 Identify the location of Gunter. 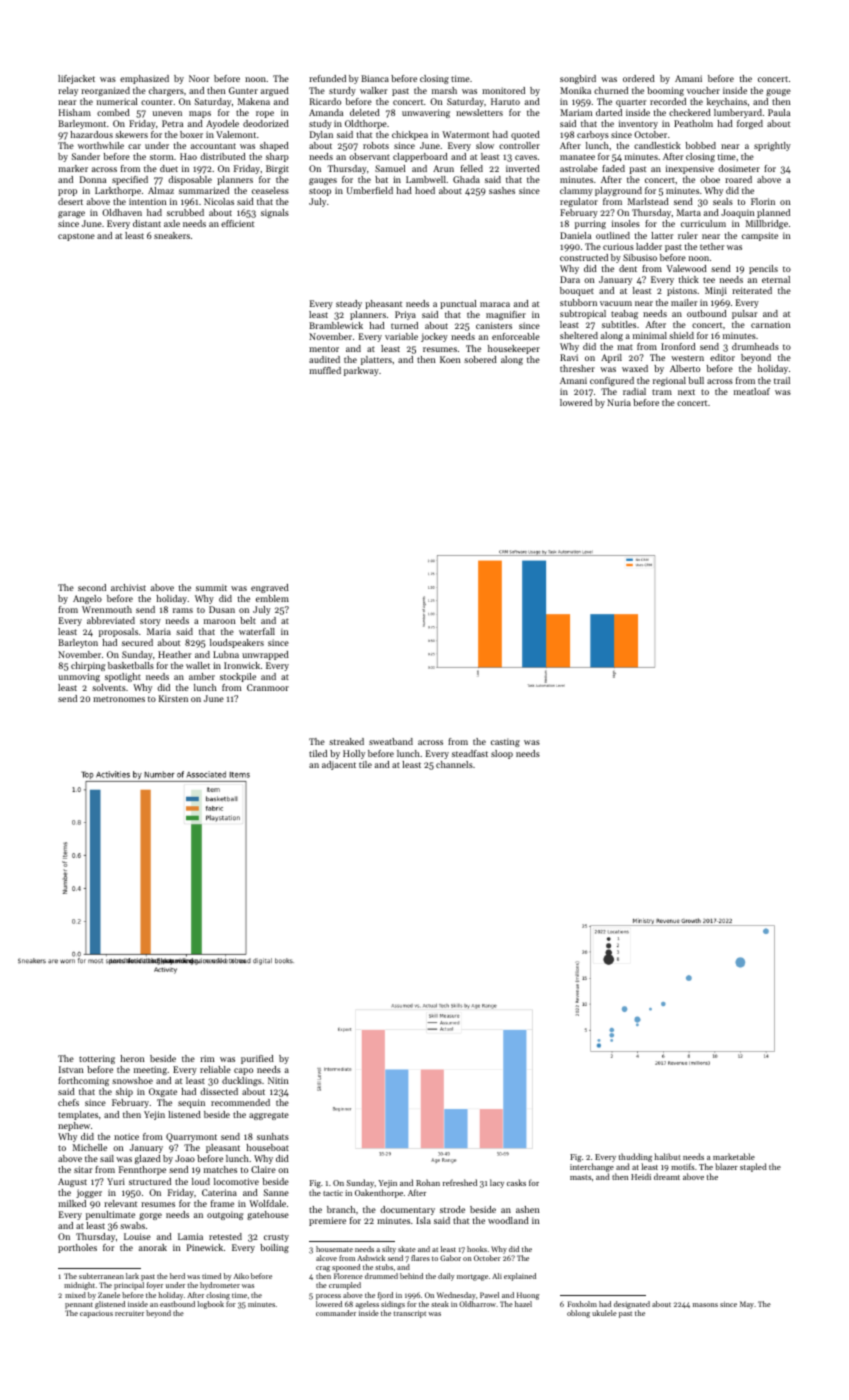
(243, 90).
